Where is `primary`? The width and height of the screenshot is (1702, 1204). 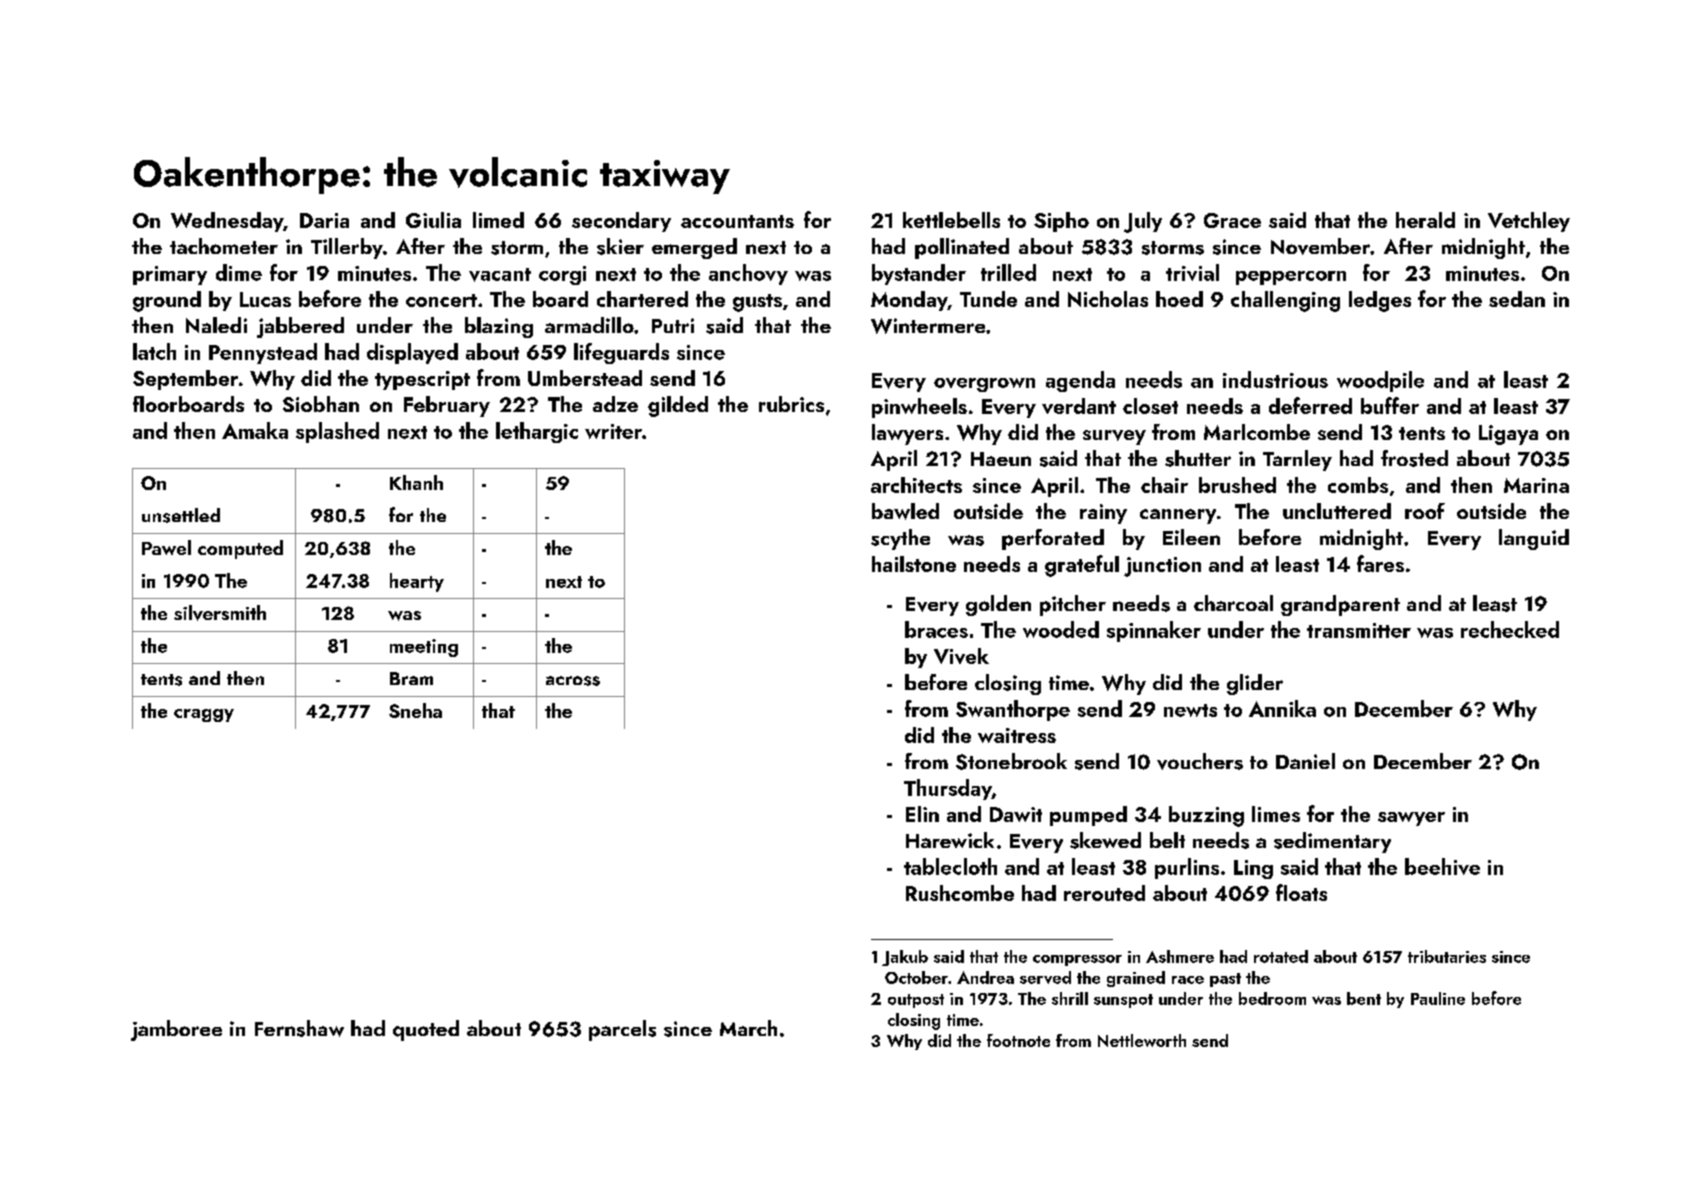
primary is located at coordinates (170, 275).
